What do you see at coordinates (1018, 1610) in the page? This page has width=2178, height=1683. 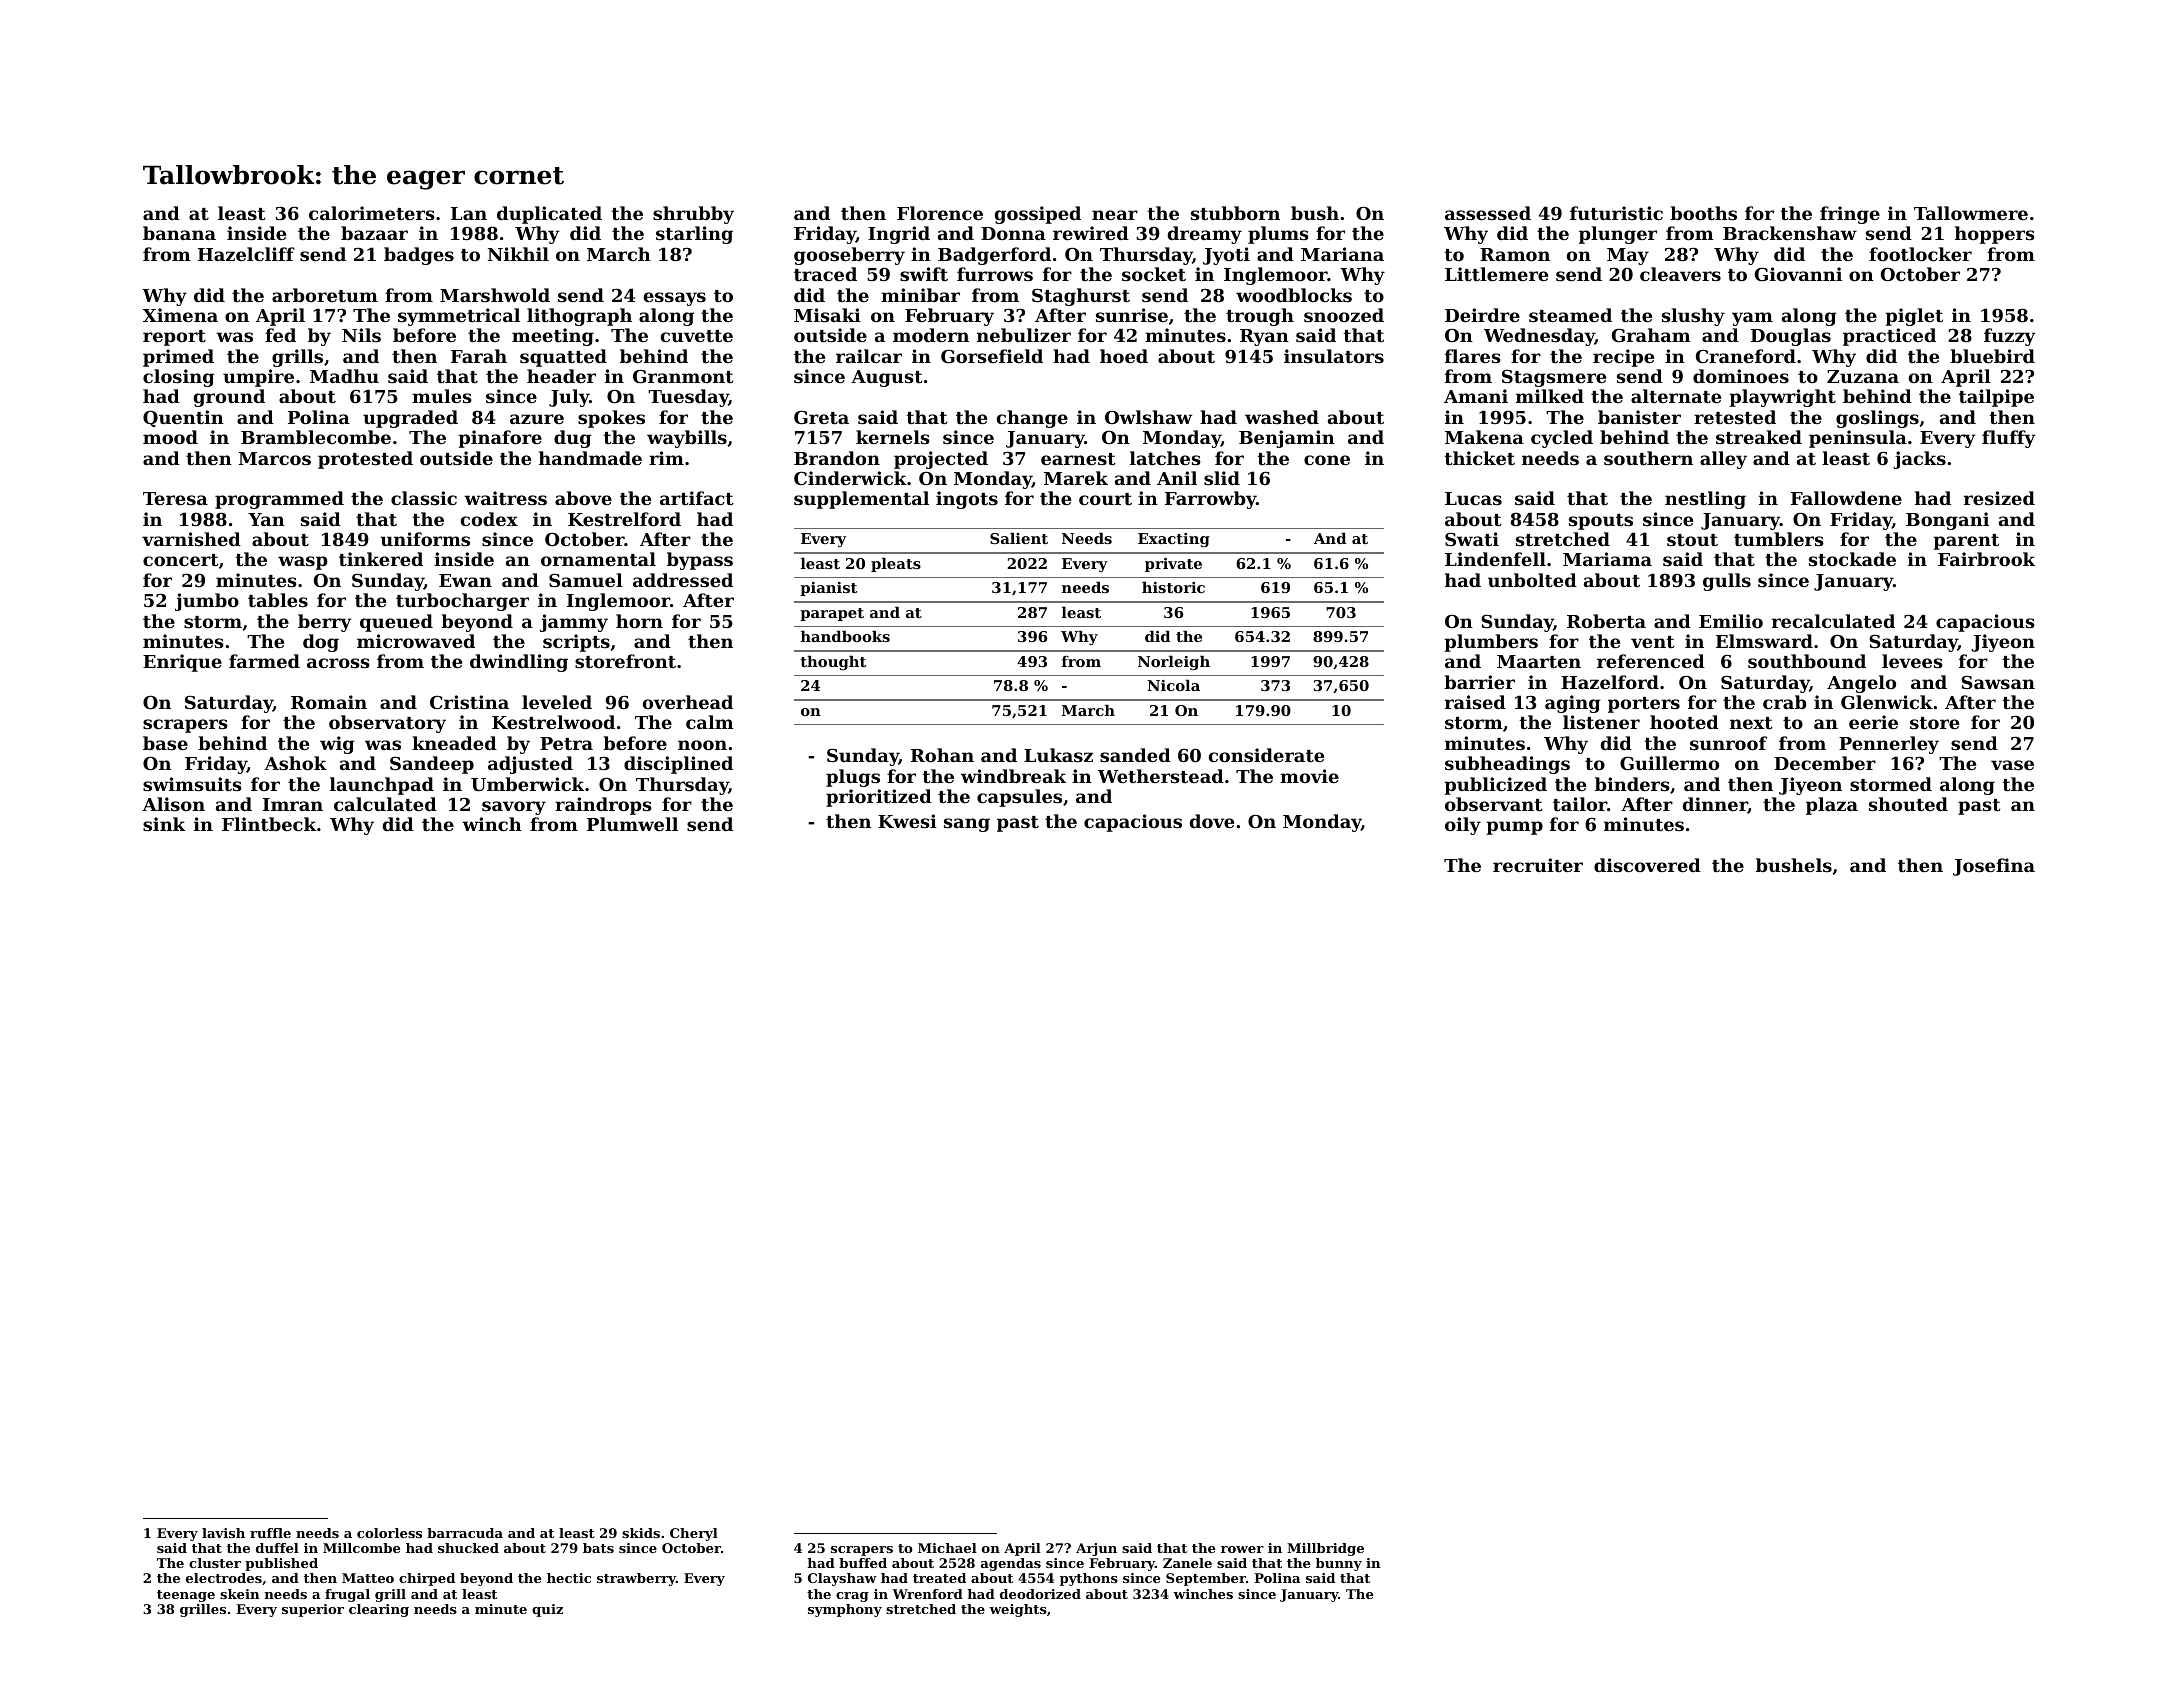 I see `weights` at bounding box center [1018, 1610].
